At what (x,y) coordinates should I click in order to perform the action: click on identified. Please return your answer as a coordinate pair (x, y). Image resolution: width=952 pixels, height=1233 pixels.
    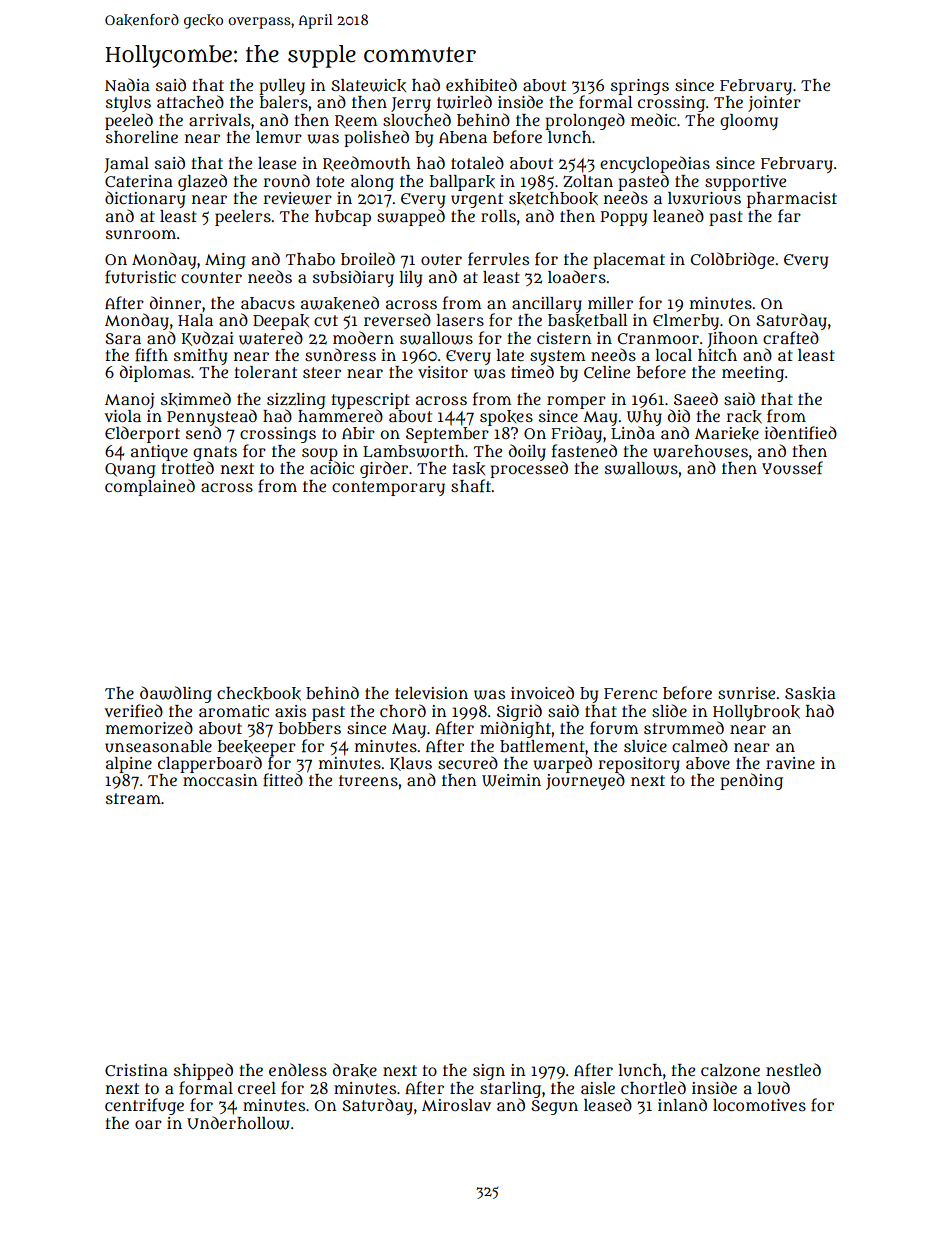
    Looking at the image, I should click on (800, 433).
